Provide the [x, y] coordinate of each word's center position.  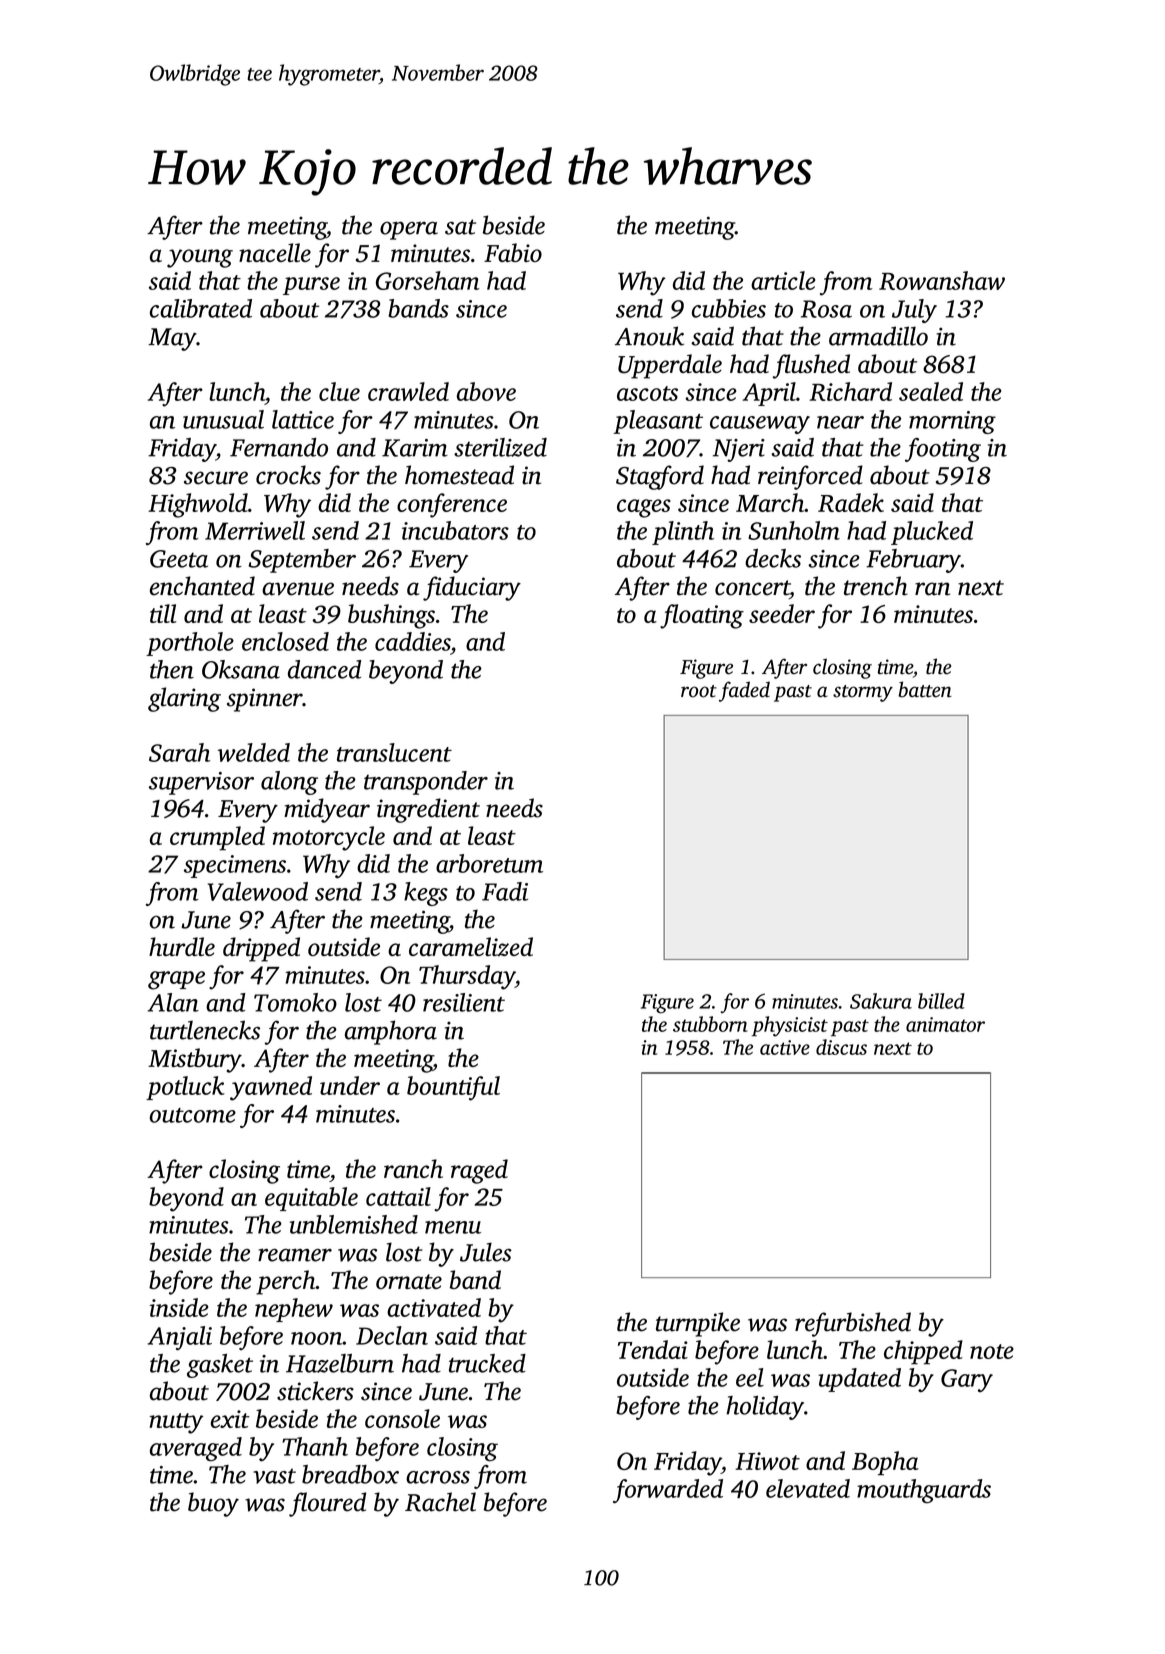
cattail [398, 1196]
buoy [213, 1504]
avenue [298, 589]
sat [460, 227]
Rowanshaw [942, 280]
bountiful [453, 1088]
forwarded [668, 1491]
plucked [932, 533]
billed [941, 1001]
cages [644, 508]
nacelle [275, 252]
